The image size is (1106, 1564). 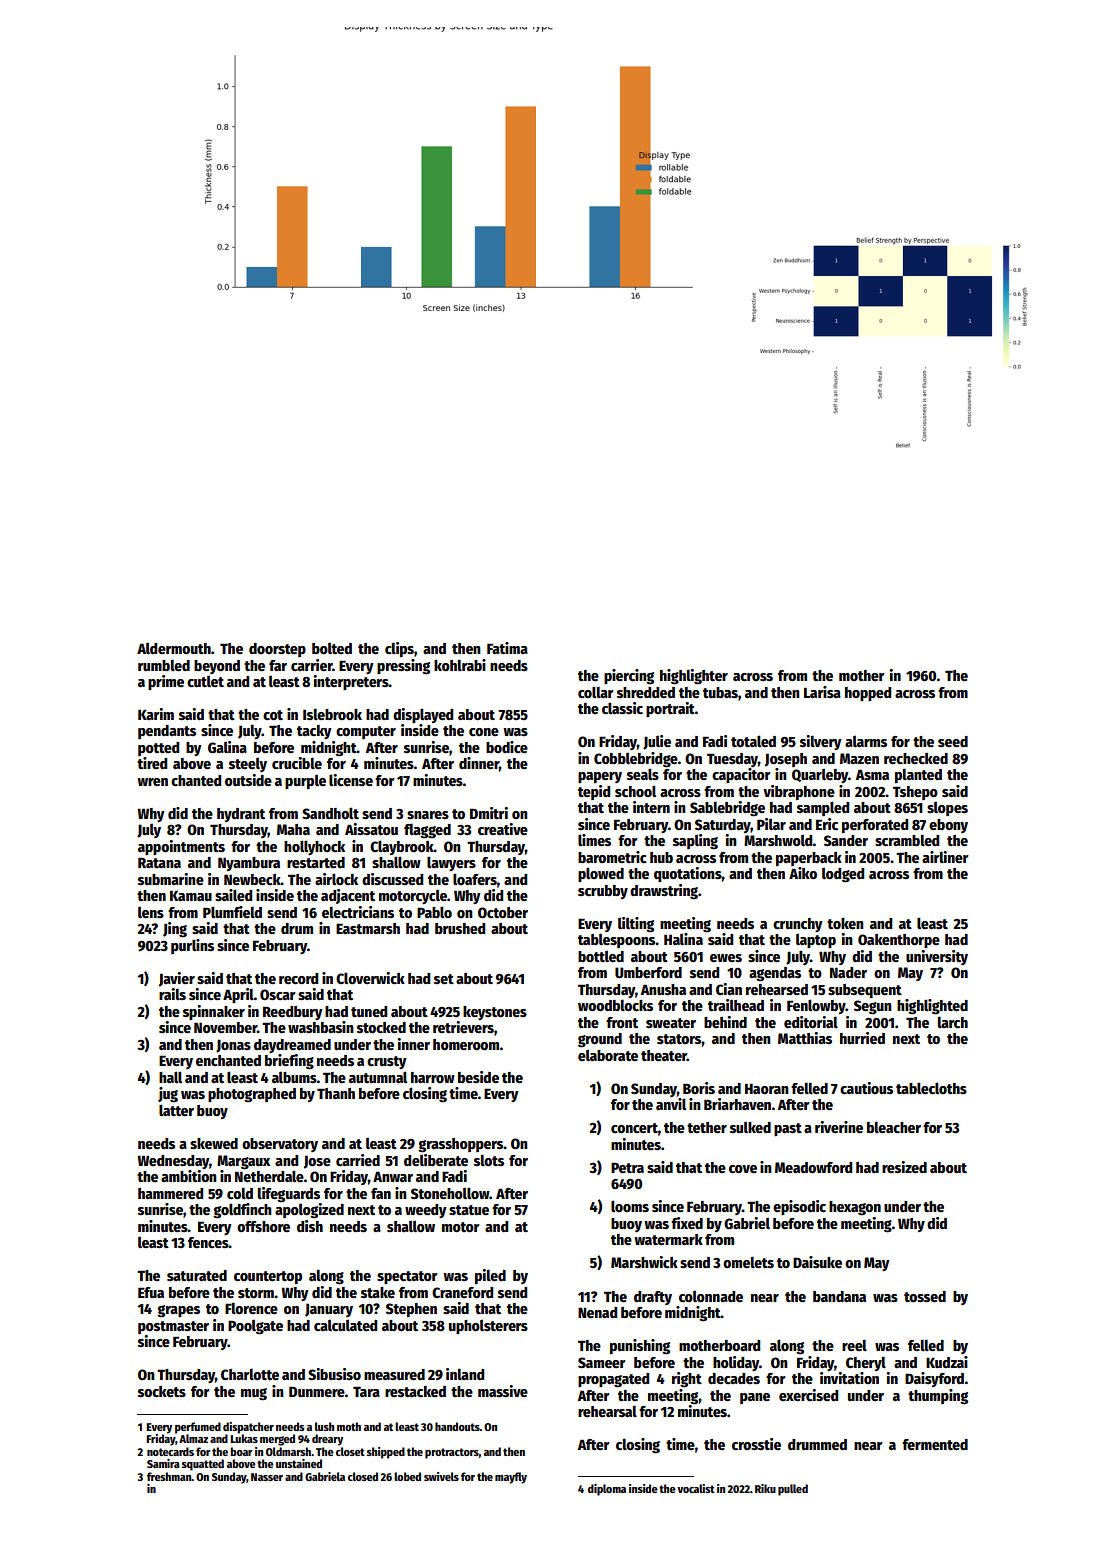 I want to click on kohlrabi, so click(x=460, y=665).
